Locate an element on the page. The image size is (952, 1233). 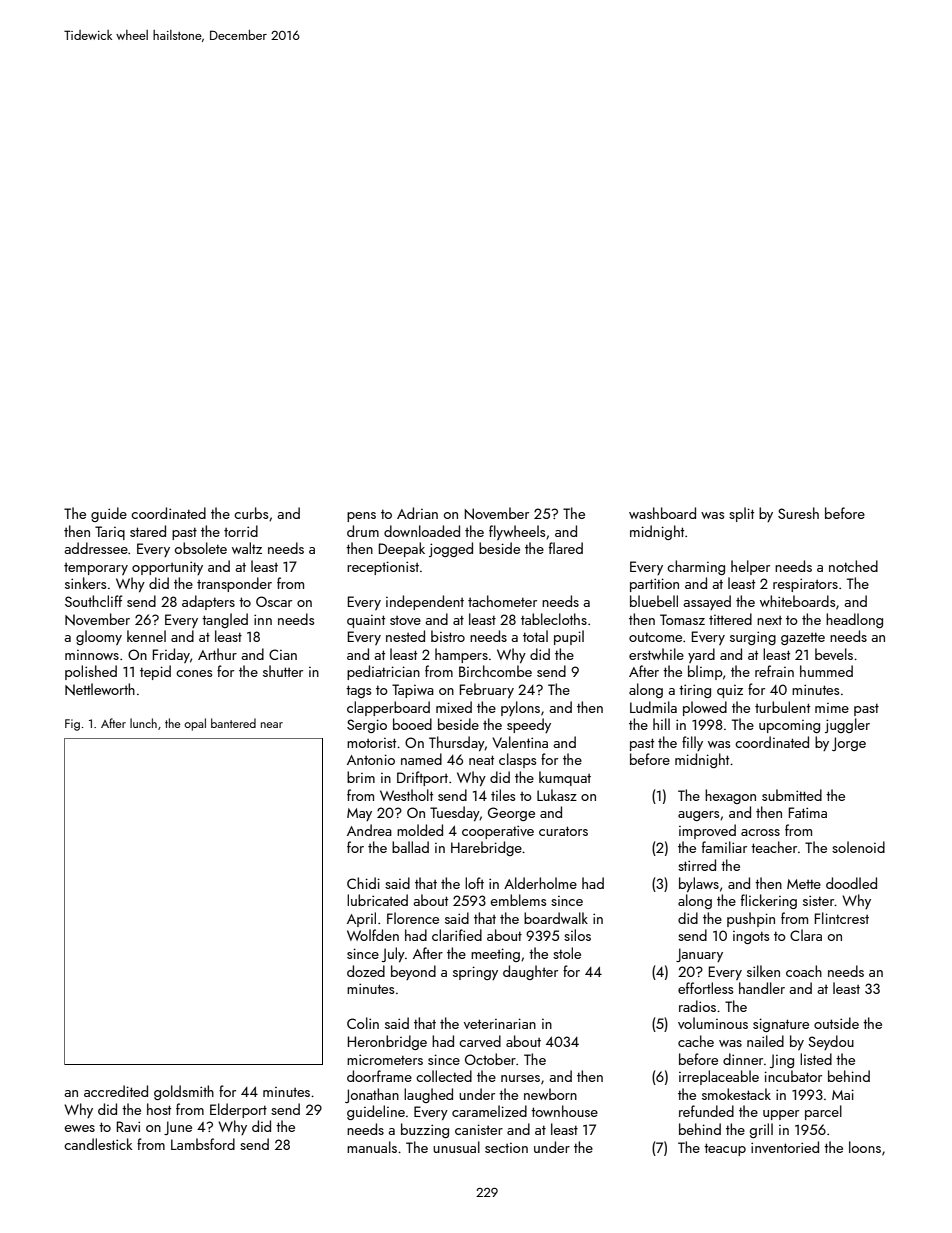
Tuesday is located at coordinates (455, 813).
